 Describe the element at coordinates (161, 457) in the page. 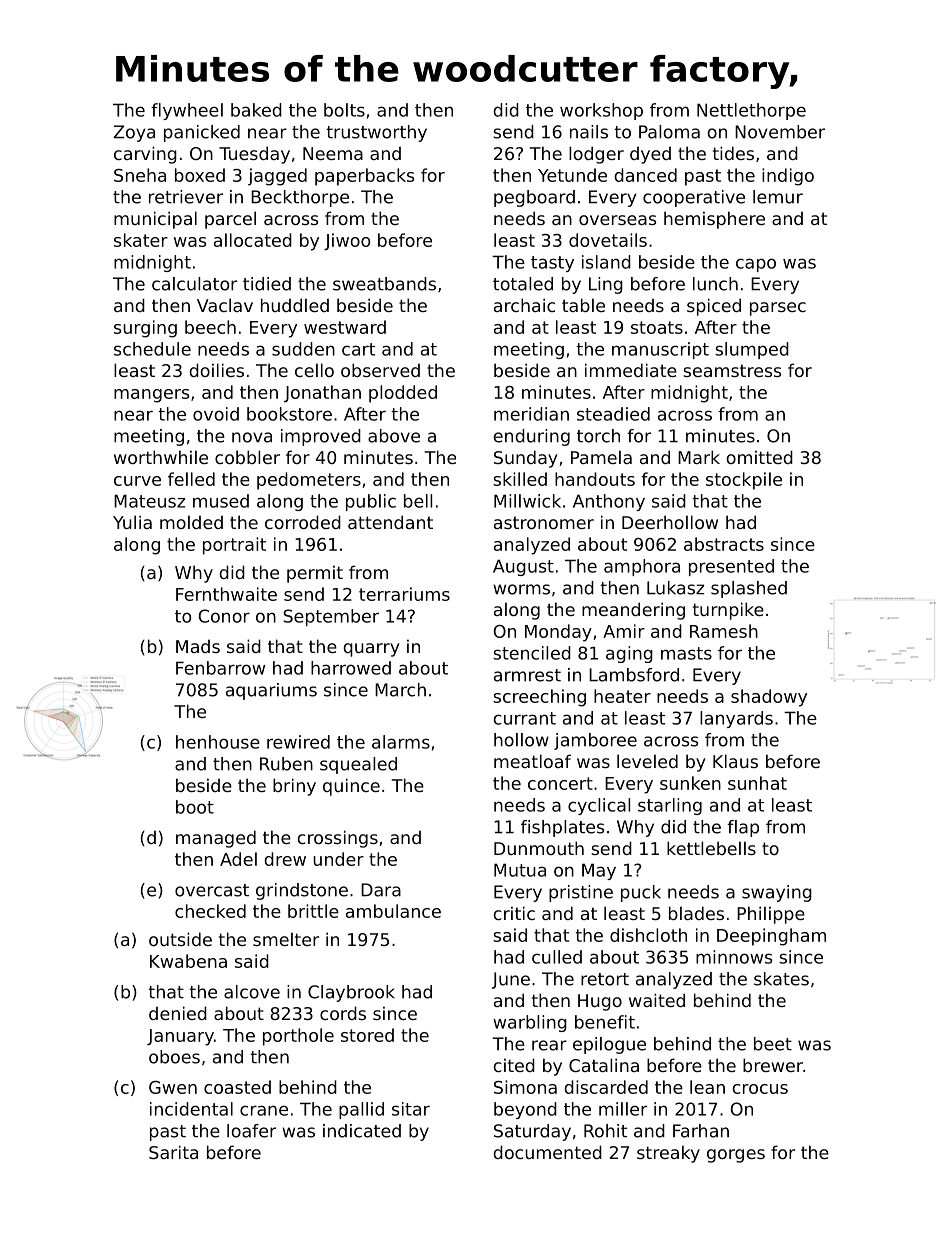

I see `worthwhile` at that location.
